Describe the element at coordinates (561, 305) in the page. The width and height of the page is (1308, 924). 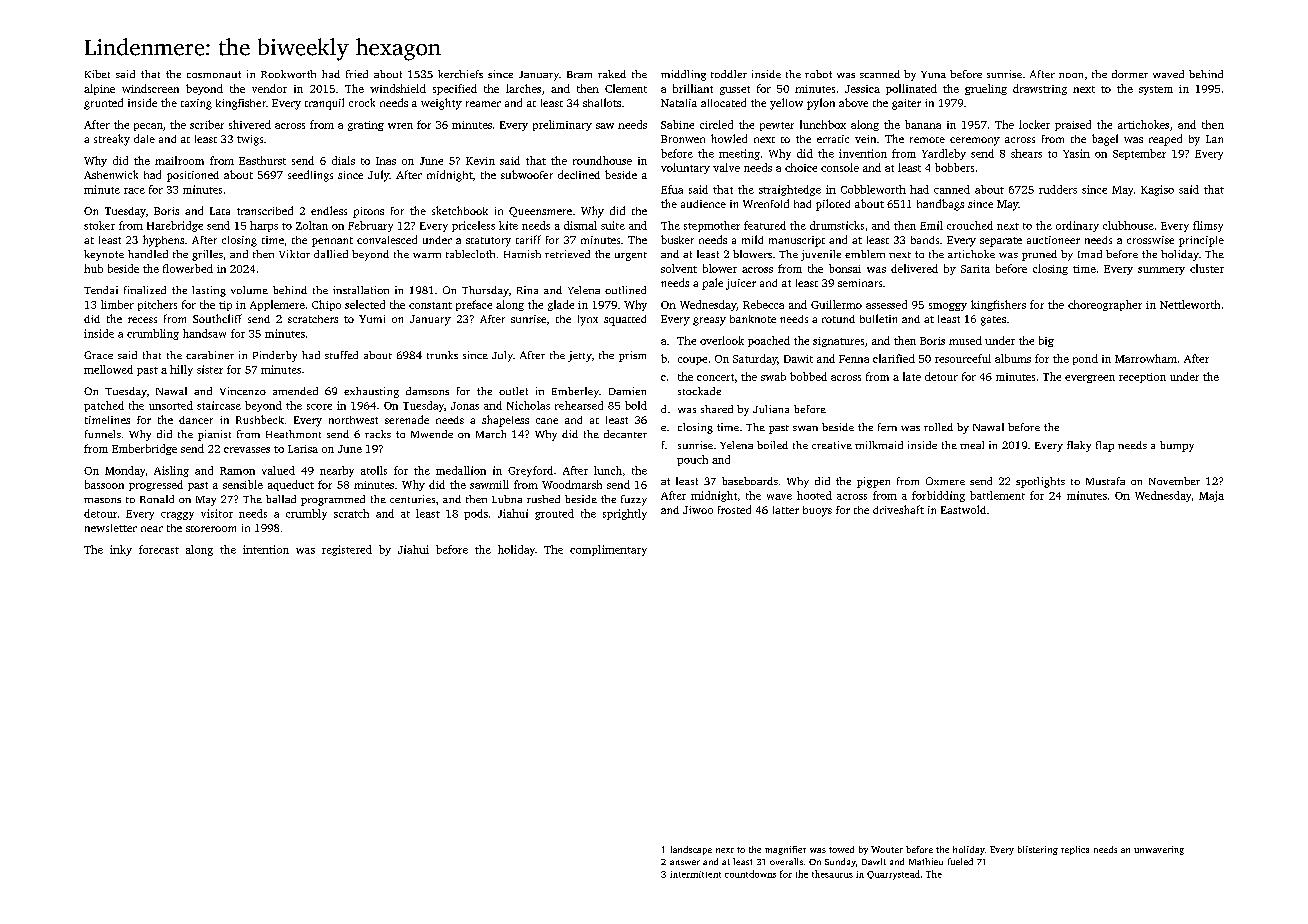
I see `glade` at that location.
